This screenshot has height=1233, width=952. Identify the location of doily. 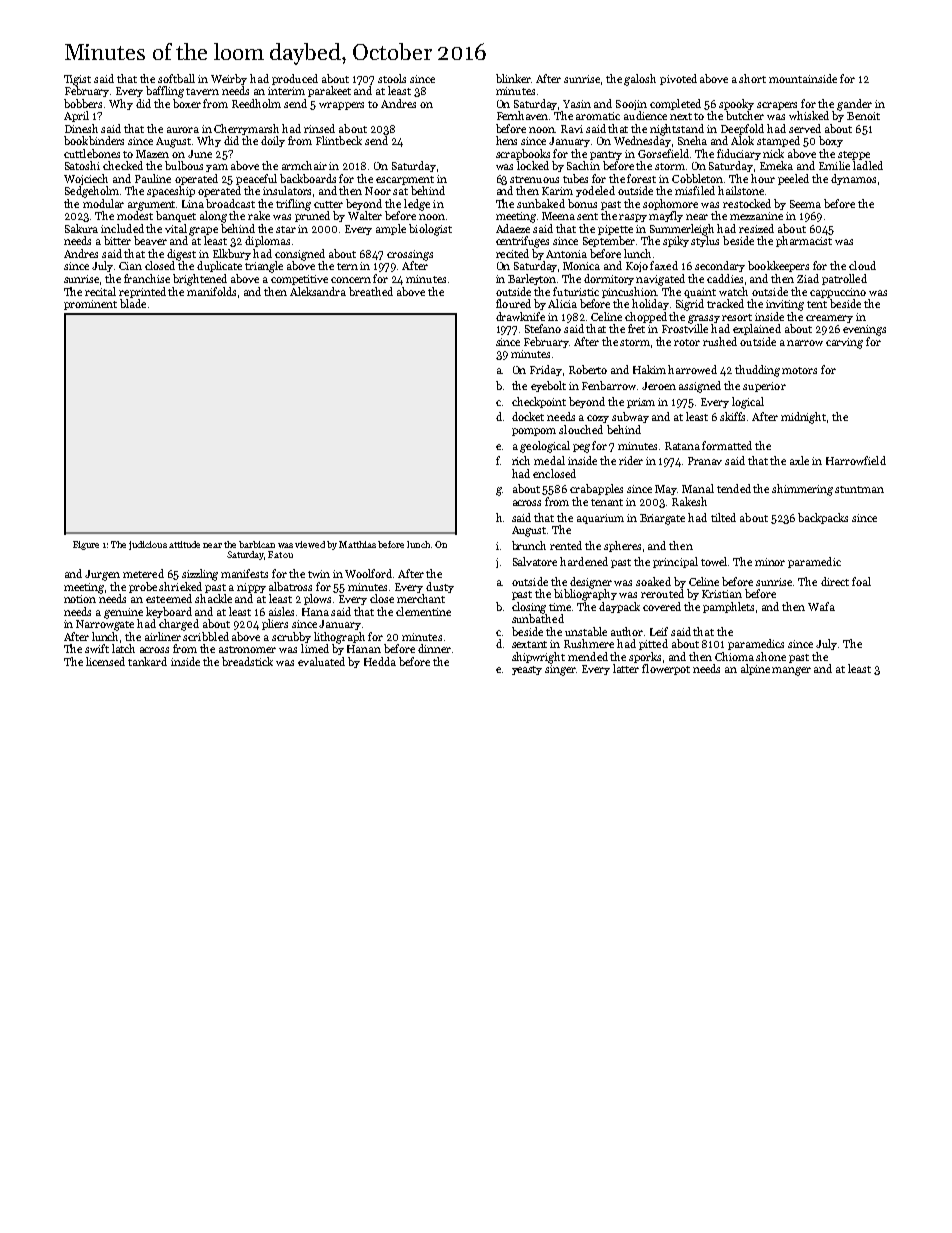
(273, 141).
